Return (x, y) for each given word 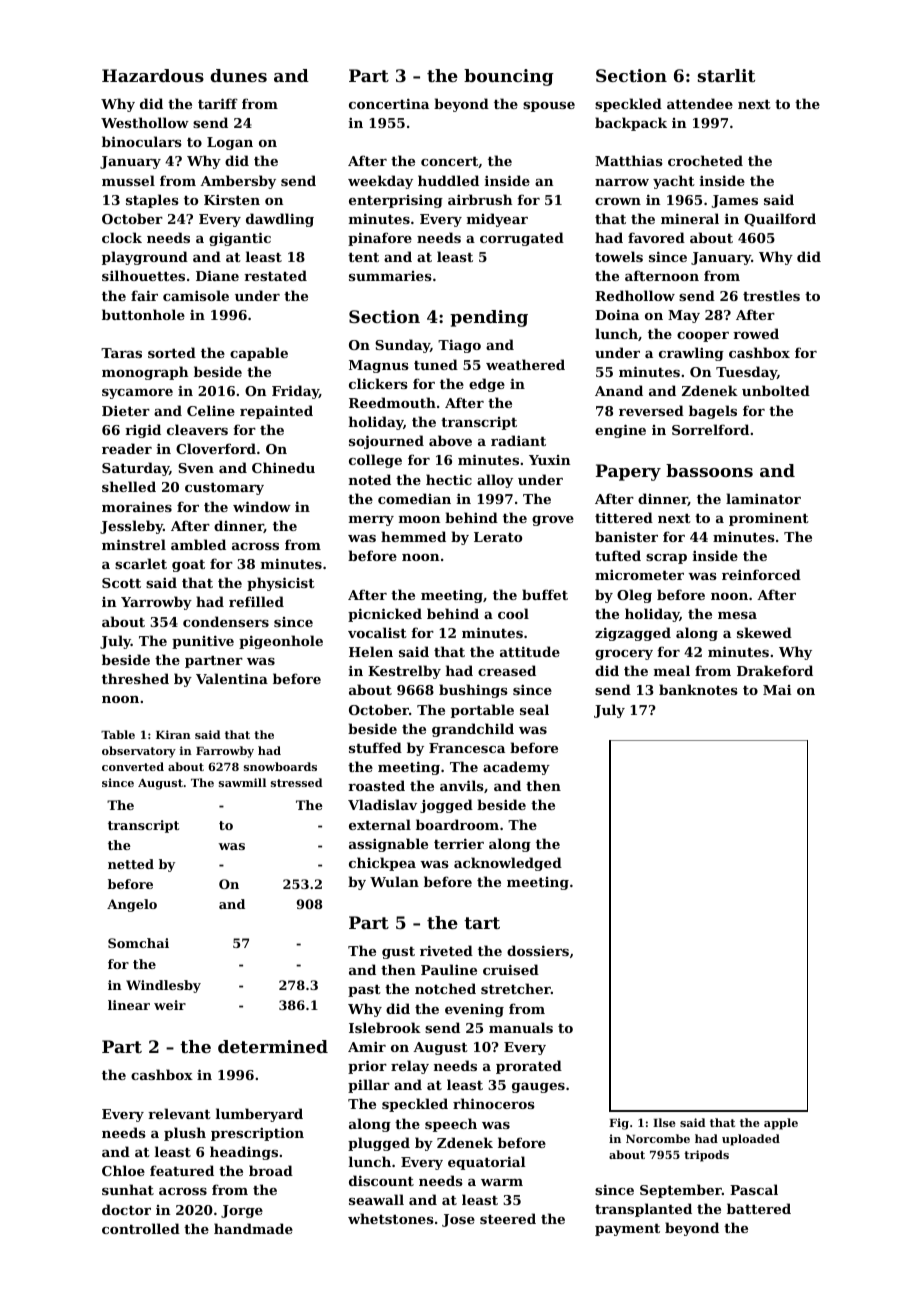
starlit (726, 75)
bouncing (509, 77)
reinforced (761, 574)
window (262, 506)
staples (152, 201)
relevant (179, 1113)
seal (534, 709)
